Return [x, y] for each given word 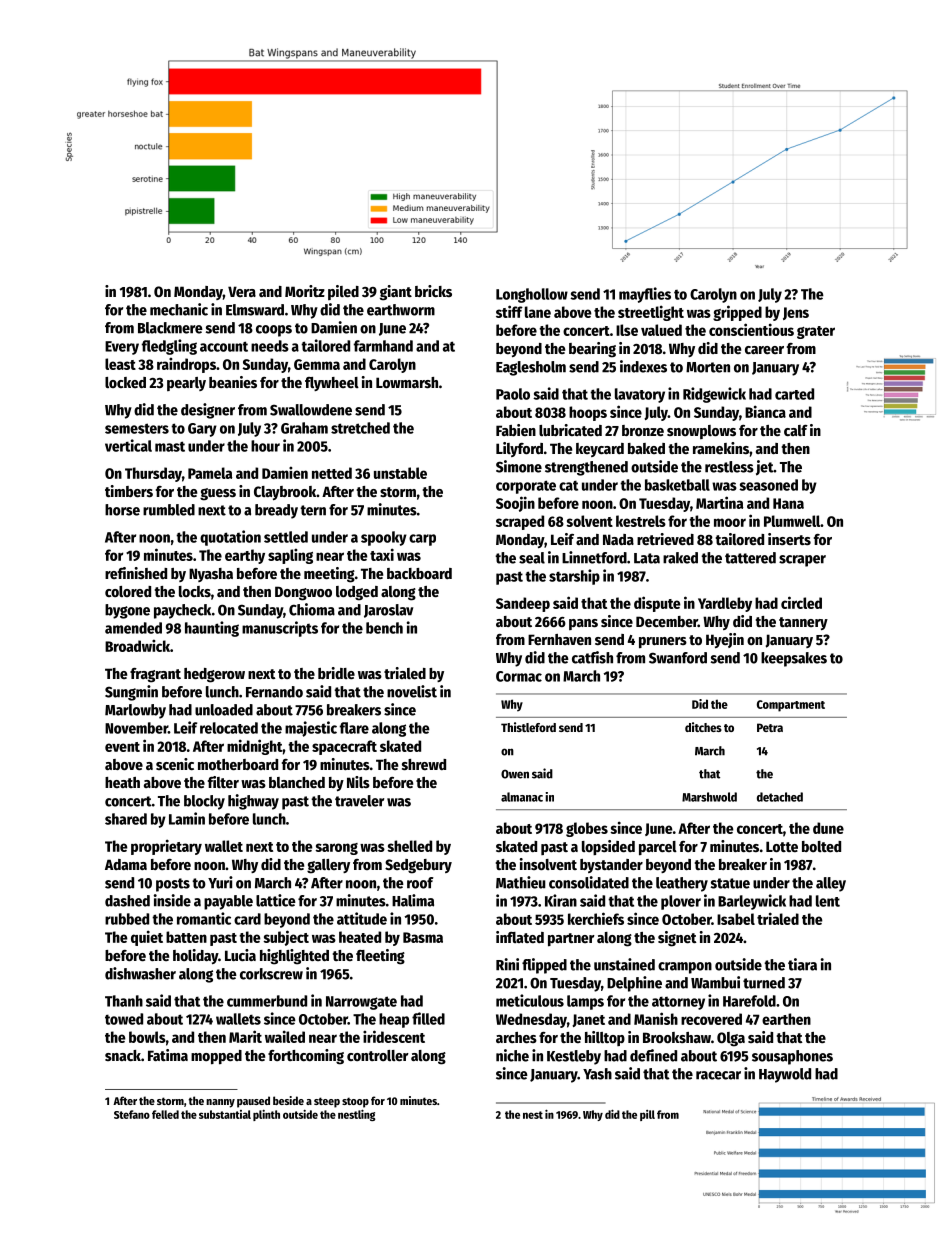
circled [801, 602]
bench [384, 628]
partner [571, 940]
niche [512, 1055]
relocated [229, 728]
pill [647, 1115]
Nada [618, 539]
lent [828, 901]
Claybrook [285, 493]
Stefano [132, 1114]
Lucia [240, 955]
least [120, 364]
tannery [803, 623]
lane [538, 312]
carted [794, 394]
